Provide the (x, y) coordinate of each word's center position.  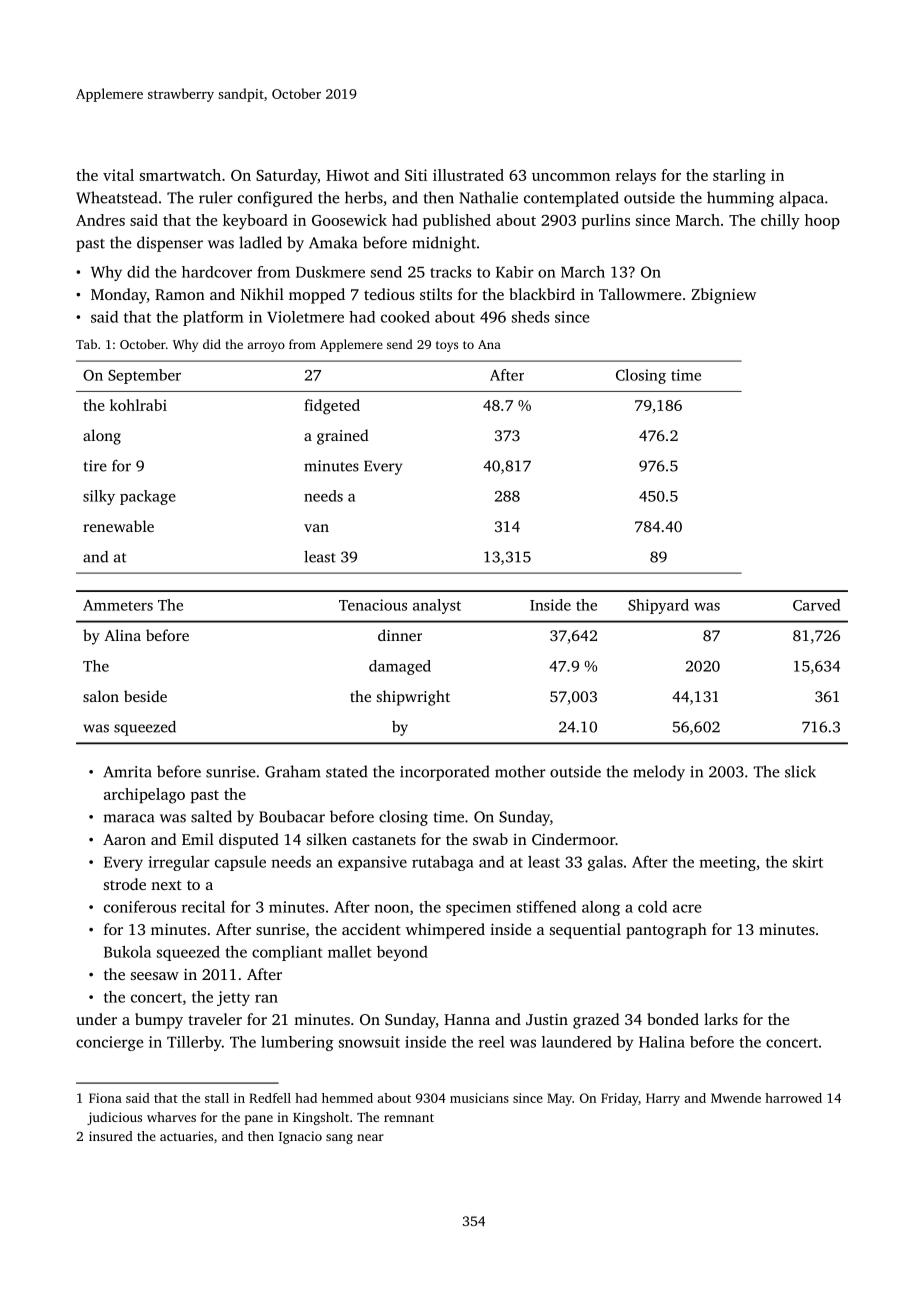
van (316, 528)
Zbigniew (723, 296)
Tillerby (194, 1043)
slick (800, 771)
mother (520, 771)
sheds (530, 317)
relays (636, 177)
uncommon (571, 177)
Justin (547, 1019)
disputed (249, 841)
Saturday (287, 177)
